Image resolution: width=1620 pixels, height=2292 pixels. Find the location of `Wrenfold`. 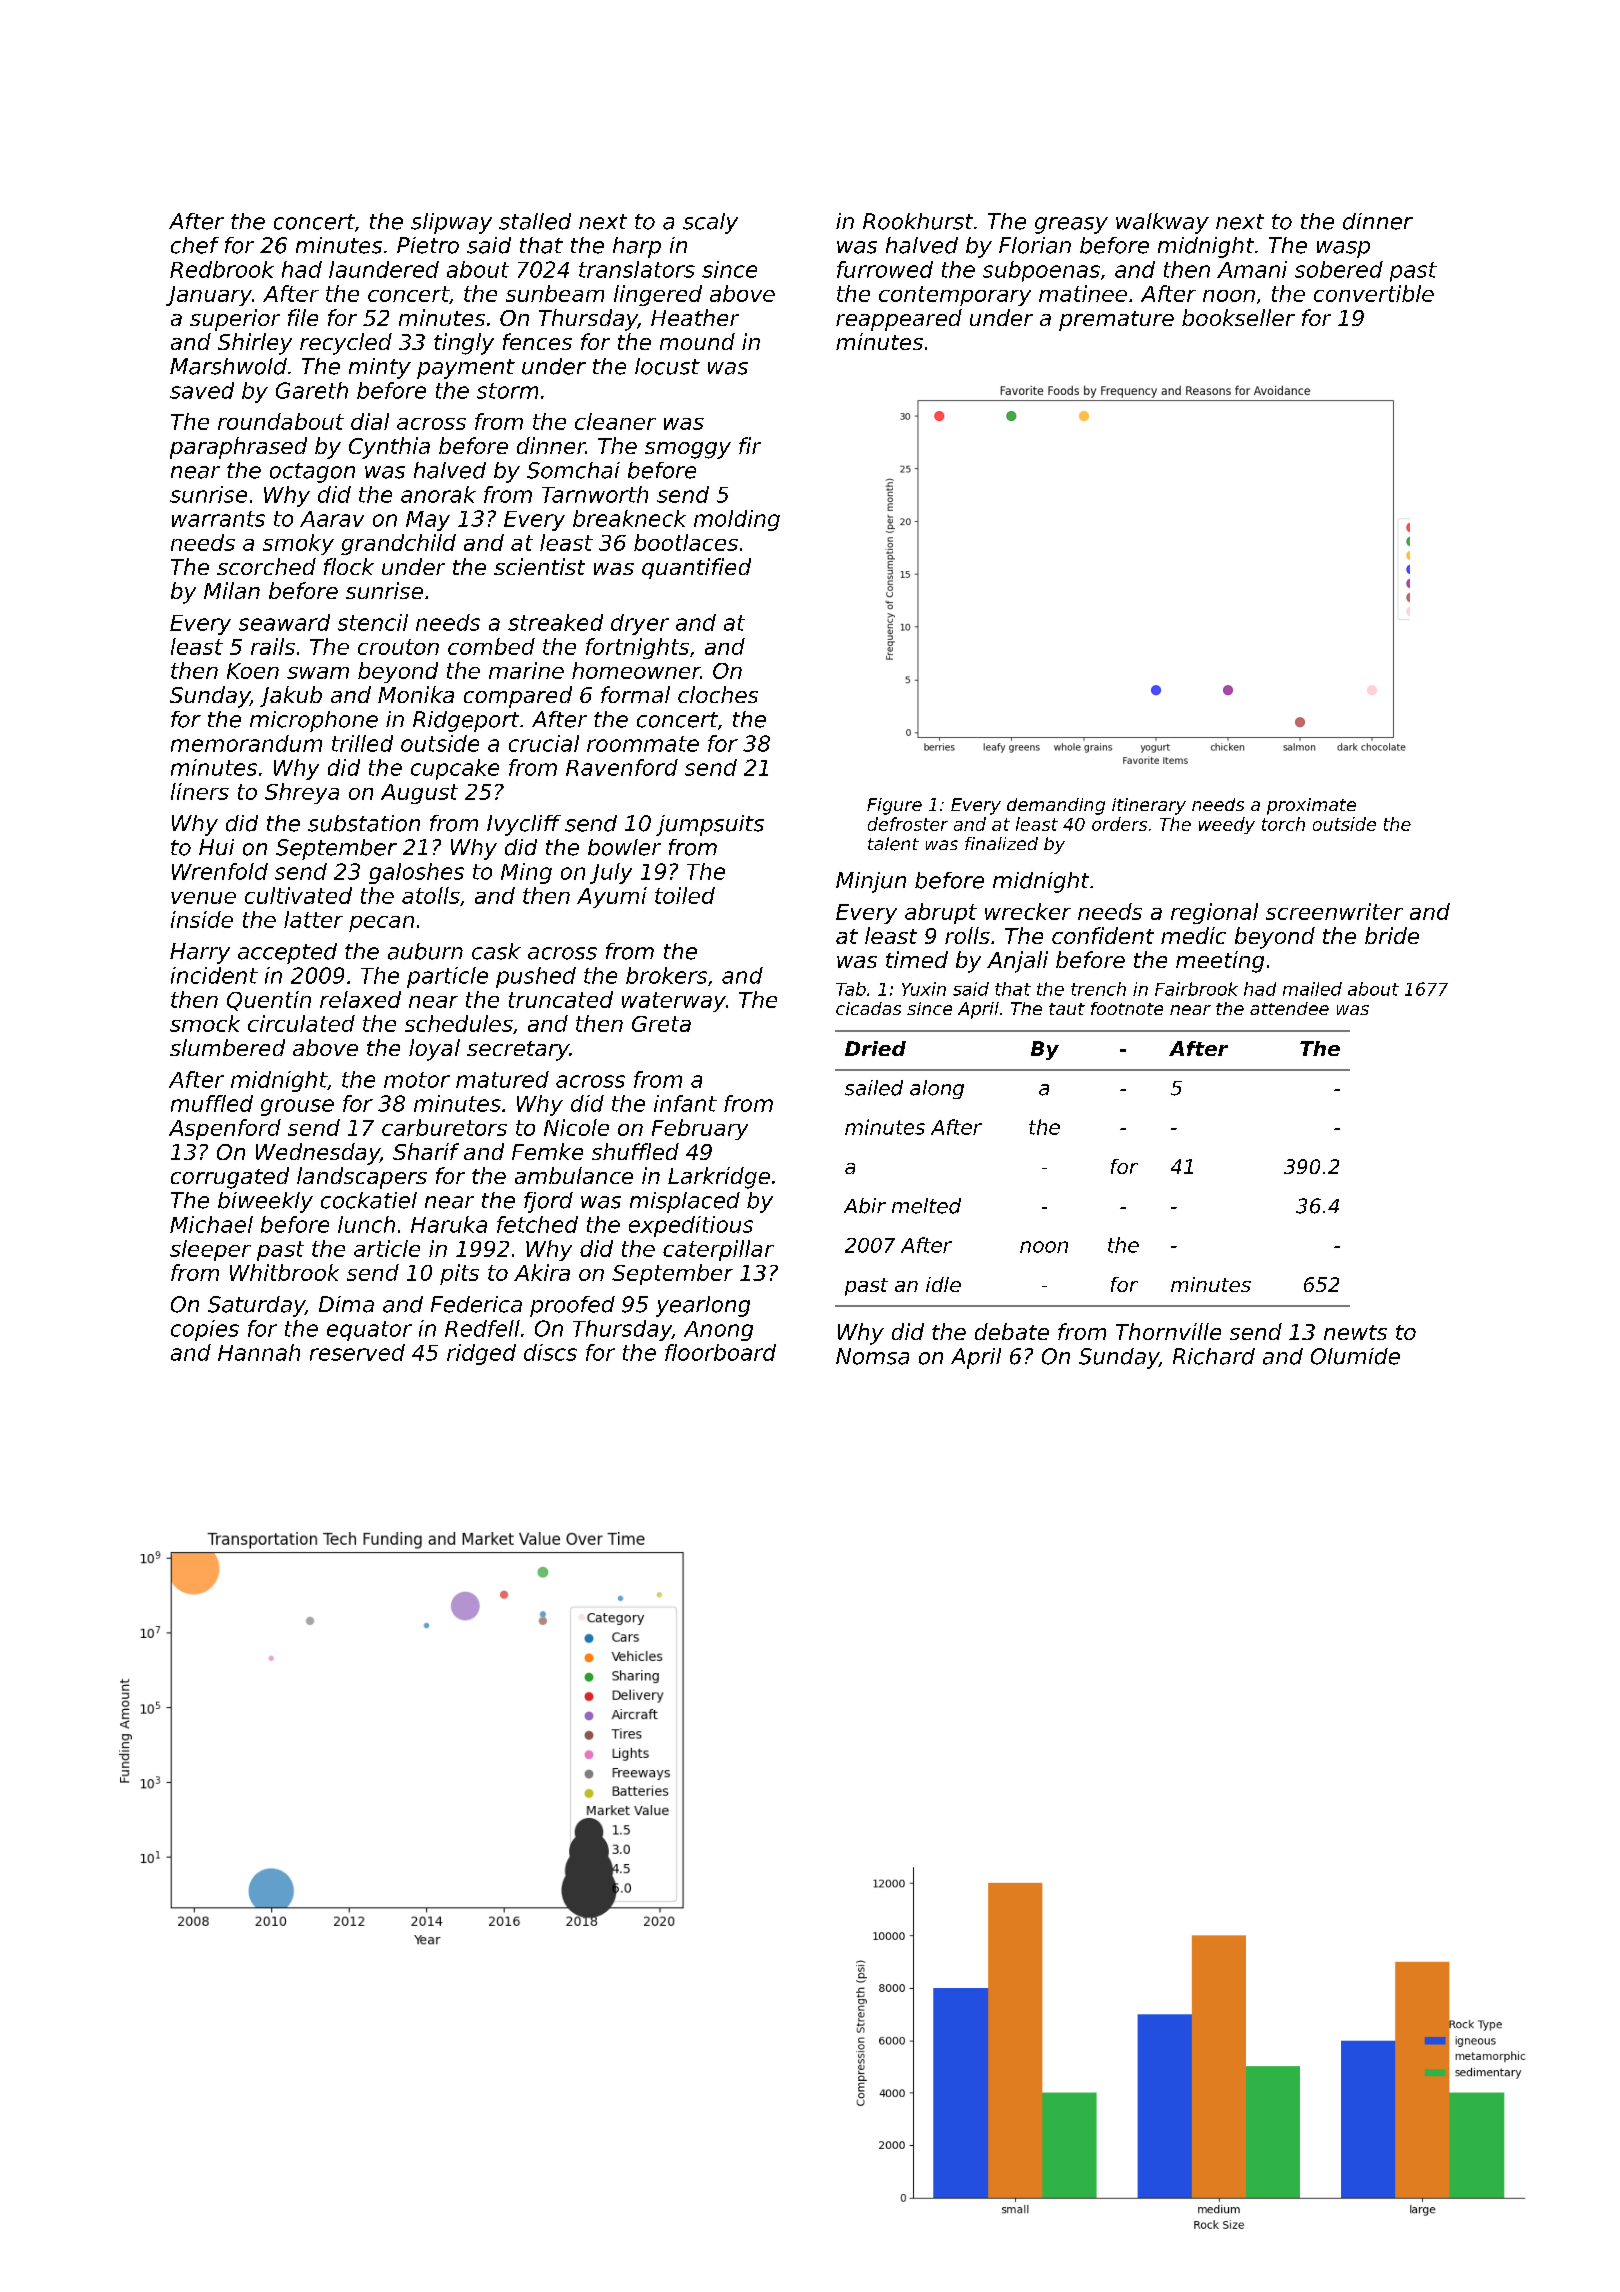

Wrenfold is located at coordinates (220, 871).
